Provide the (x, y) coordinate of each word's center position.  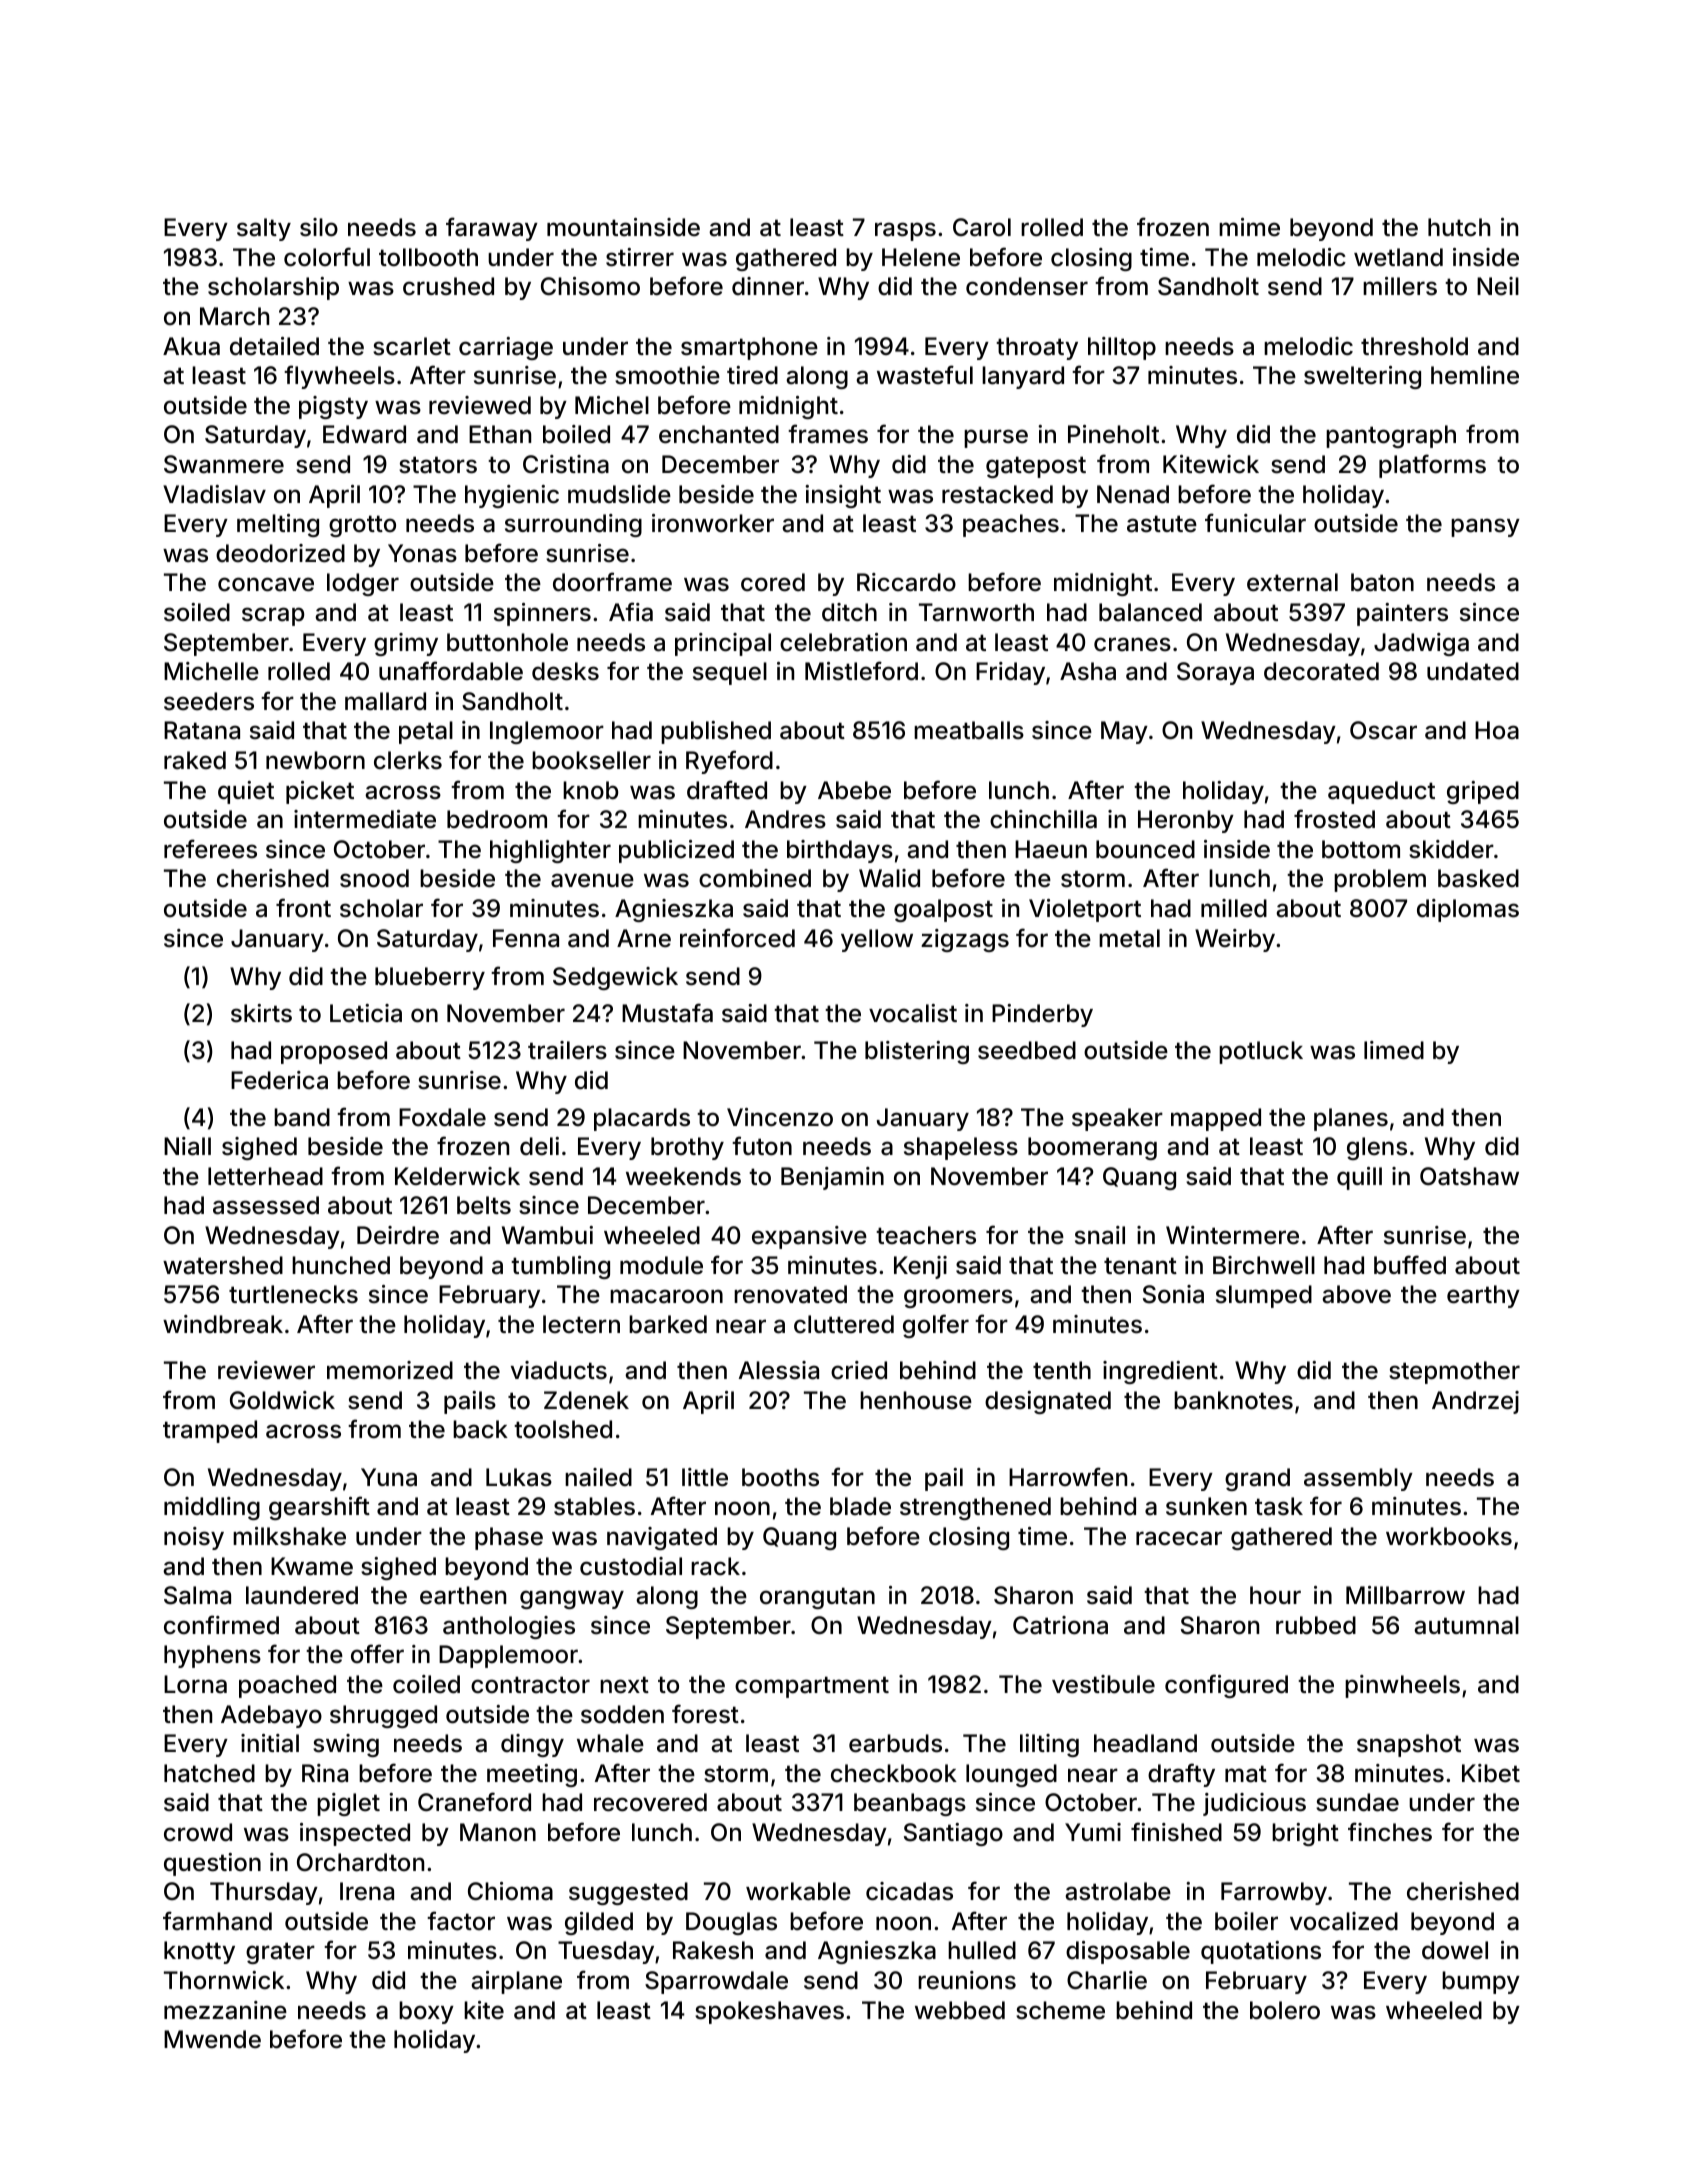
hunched (341, 1265)
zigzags (965, 940)
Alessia (779, 1370)
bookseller (591, 760)
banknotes (1233, 1400)
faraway (492, 229)
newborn (315, 760)
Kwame (312, 1566)
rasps (905, 231)
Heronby (1186, 821)
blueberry (430, 978)
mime (1249, 227)
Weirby (1235, 940)
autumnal (1466, 1625)
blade (860, 1506)
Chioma (510, 1891)
